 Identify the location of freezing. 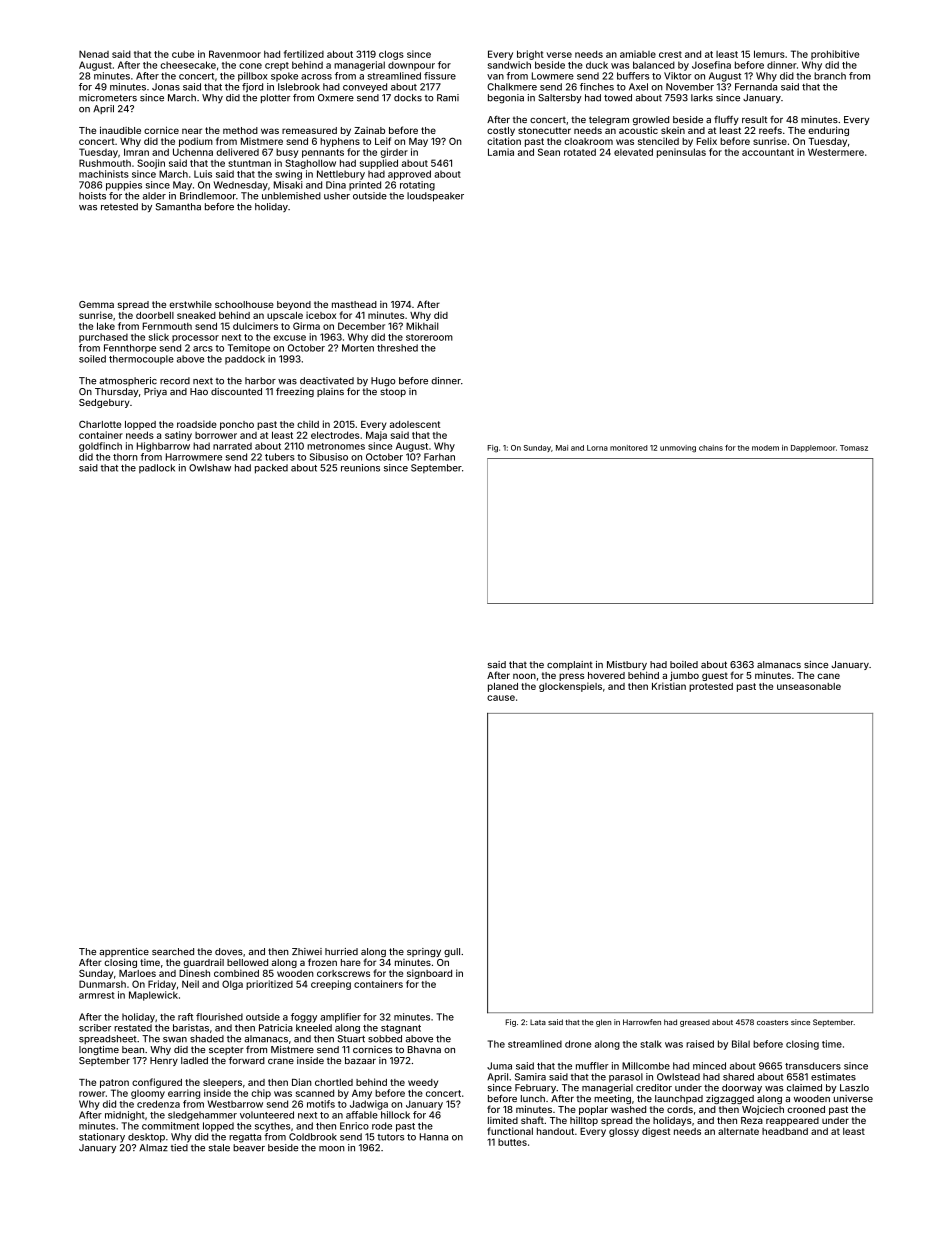
(295, 392).
